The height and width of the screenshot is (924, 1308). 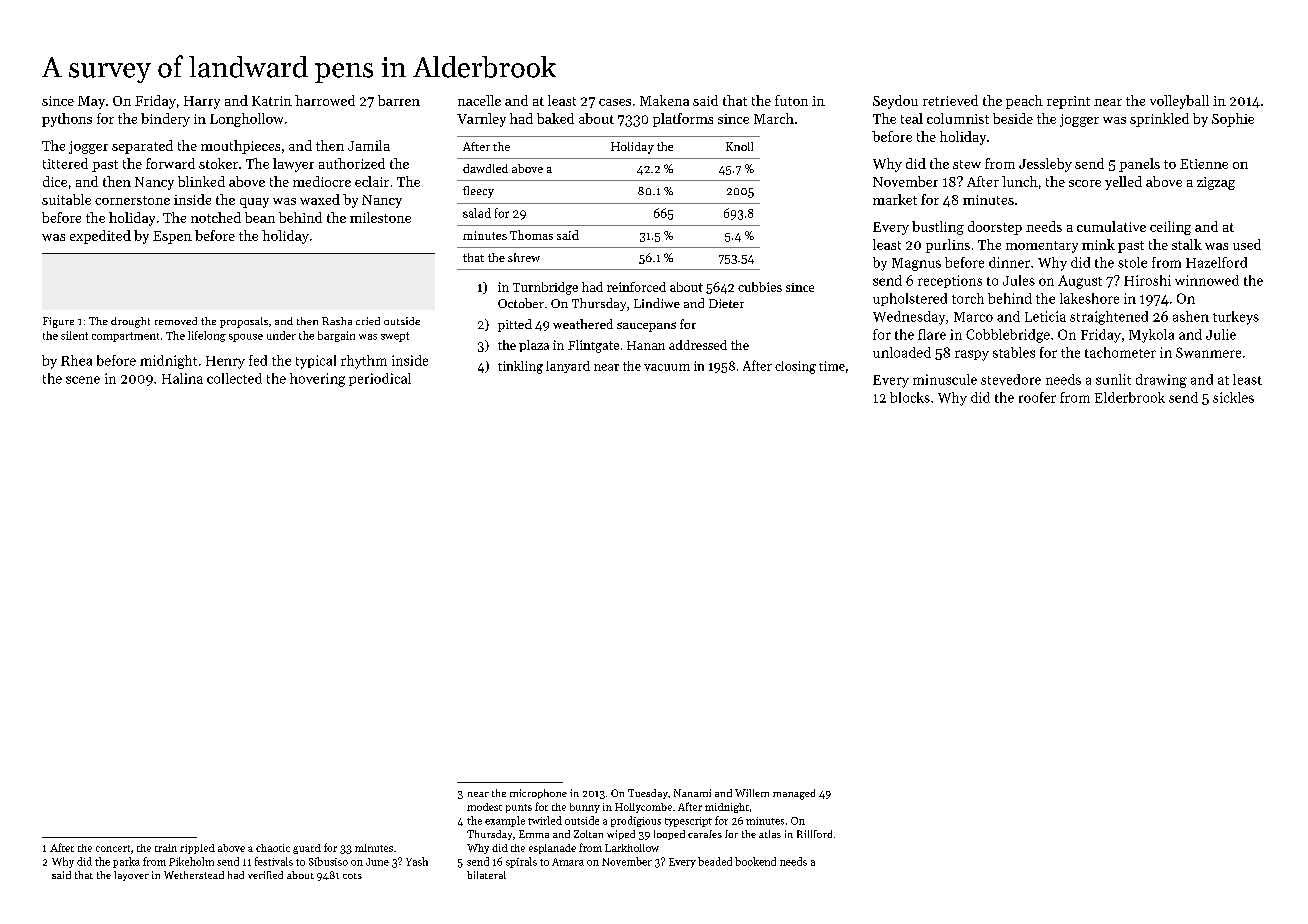 I want to click on microphone, so click(x=538, y=794).
